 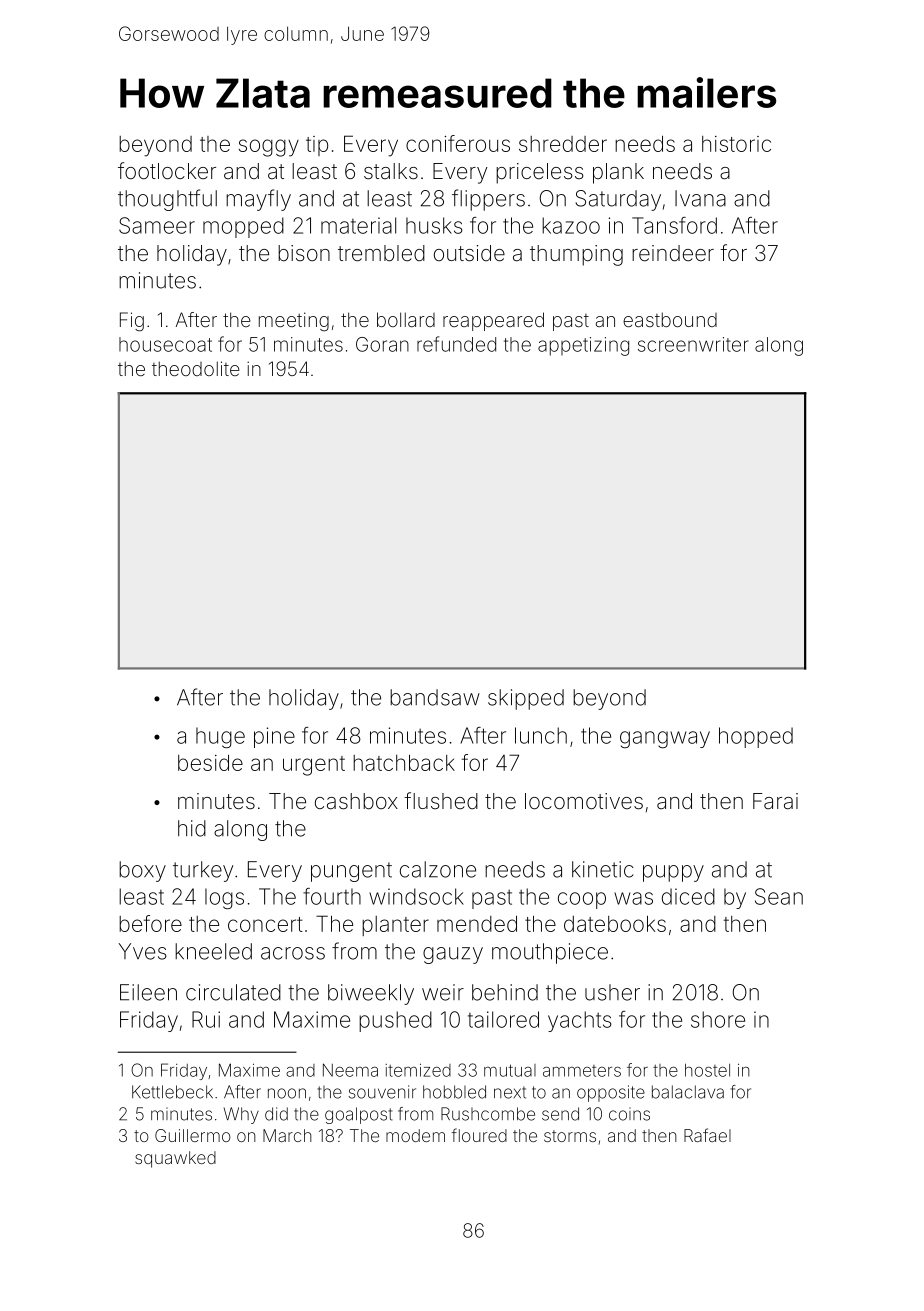 I want to click on Rafael, so click(x=707, y=1135).
